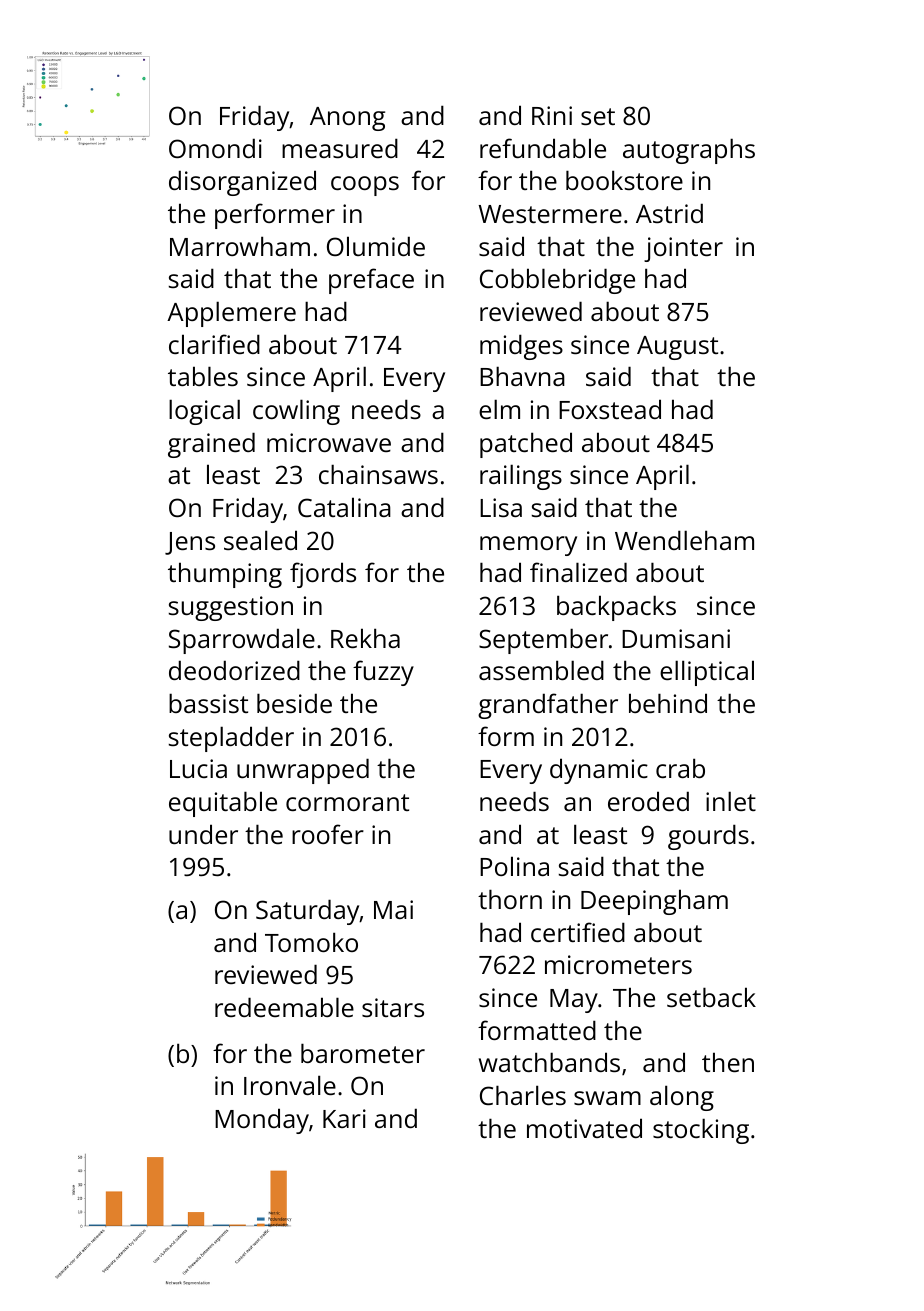 This screenshot has height=1311, width=924. Describe the element at coordinates (203, 834) in the screenshot. I see `under` at that location.
